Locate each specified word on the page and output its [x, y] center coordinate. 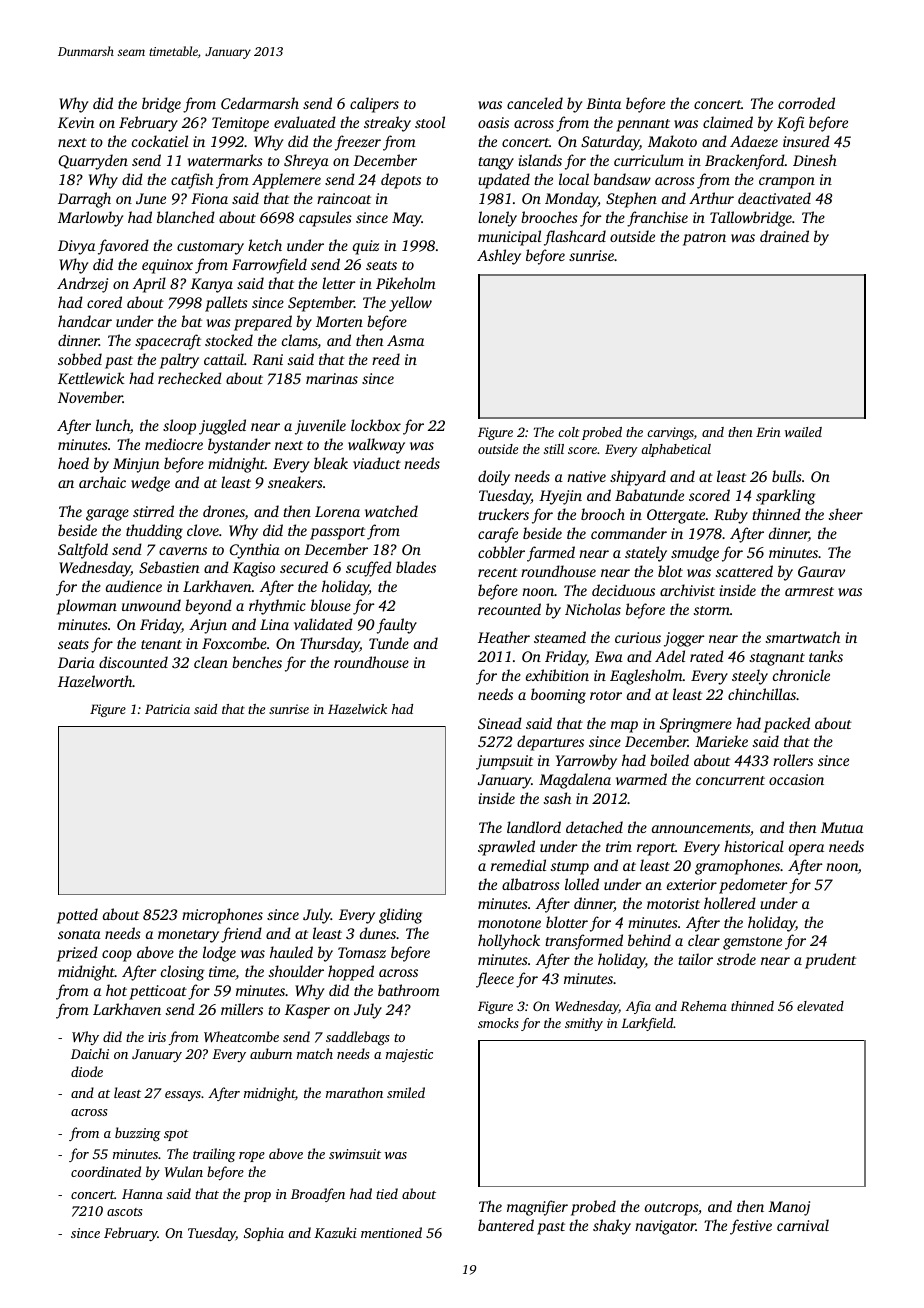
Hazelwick [357, 709]
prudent [830, 961]
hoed [73, 463]
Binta [603, 103]
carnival [803, 1225]
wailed [803, 432]
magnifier [537, 1208]
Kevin [76, 122]
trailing [214, 1155]
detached [594, 827]
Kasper [307, 1011]
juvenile [320, 427]
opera [806, 850]
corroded [806, 103]
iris [157, 1037]
